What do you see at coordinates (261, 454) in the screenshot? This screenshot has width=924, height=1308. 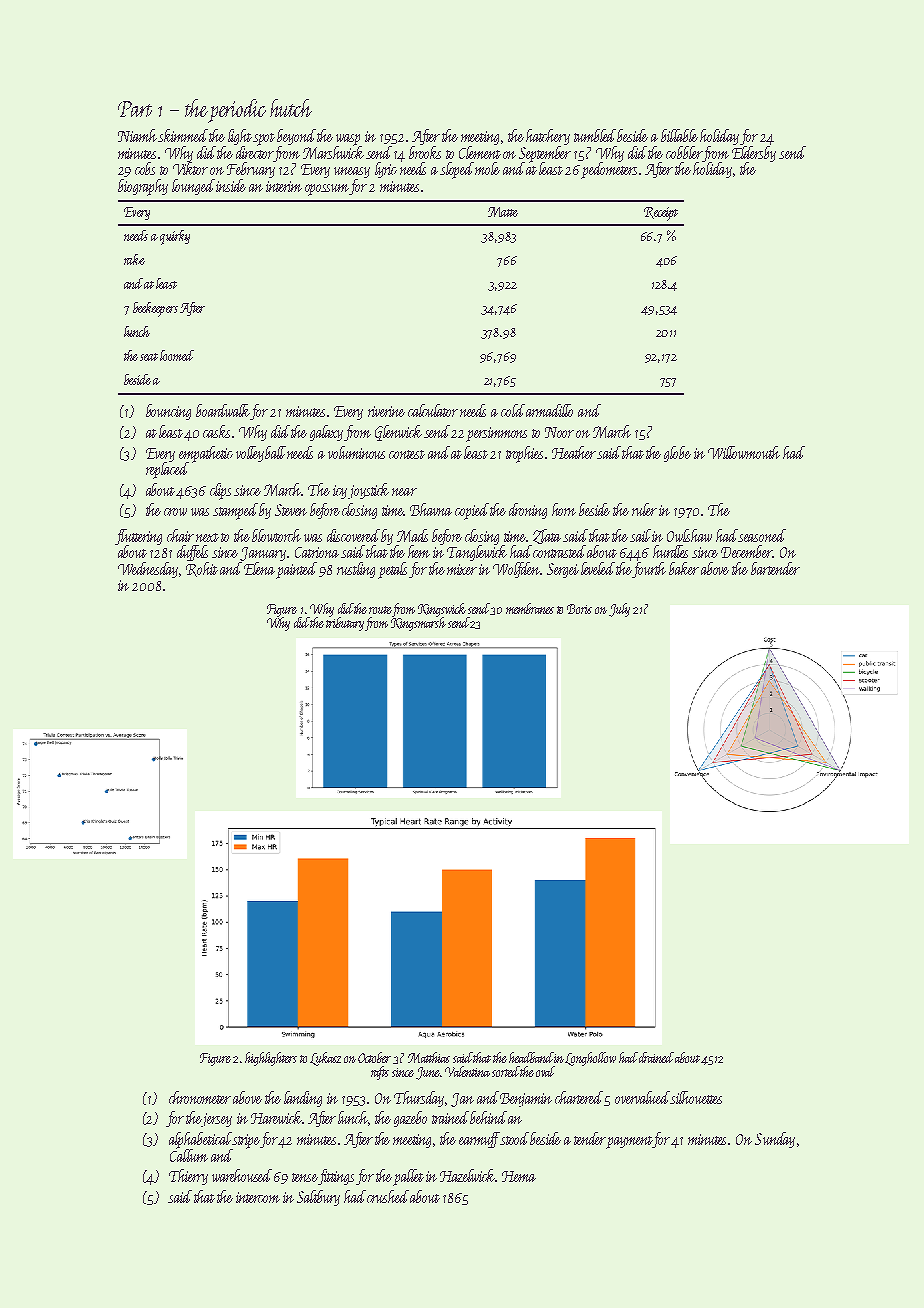 I see `volleyball` at bounding box center [261, 454].
